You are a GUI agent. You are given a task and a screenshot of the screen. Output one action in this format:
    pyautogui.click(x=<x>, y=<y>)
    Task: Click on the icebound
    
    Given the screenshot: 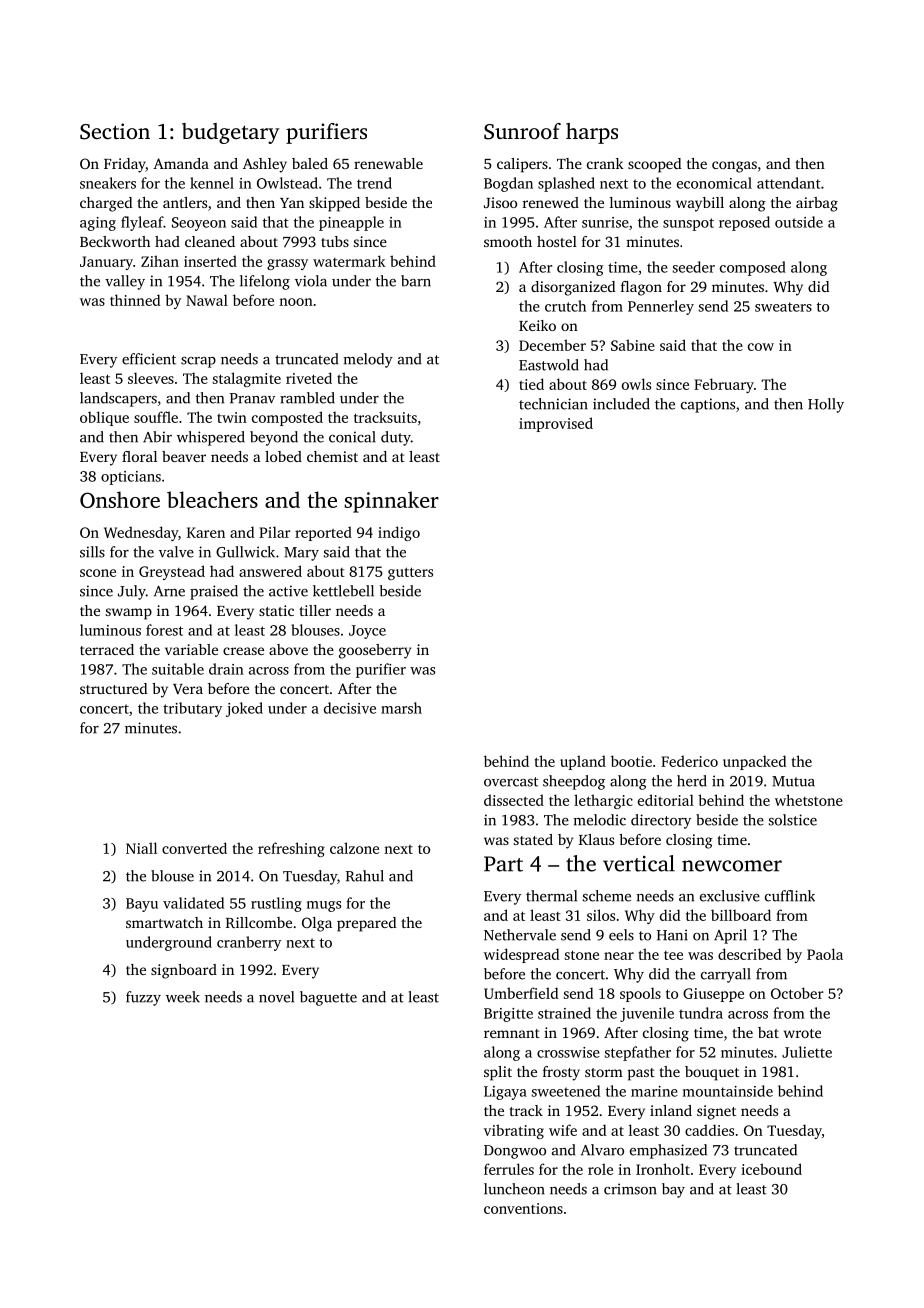 What is the action you would take?
    pyautogui.click(x=771, y=1169)
